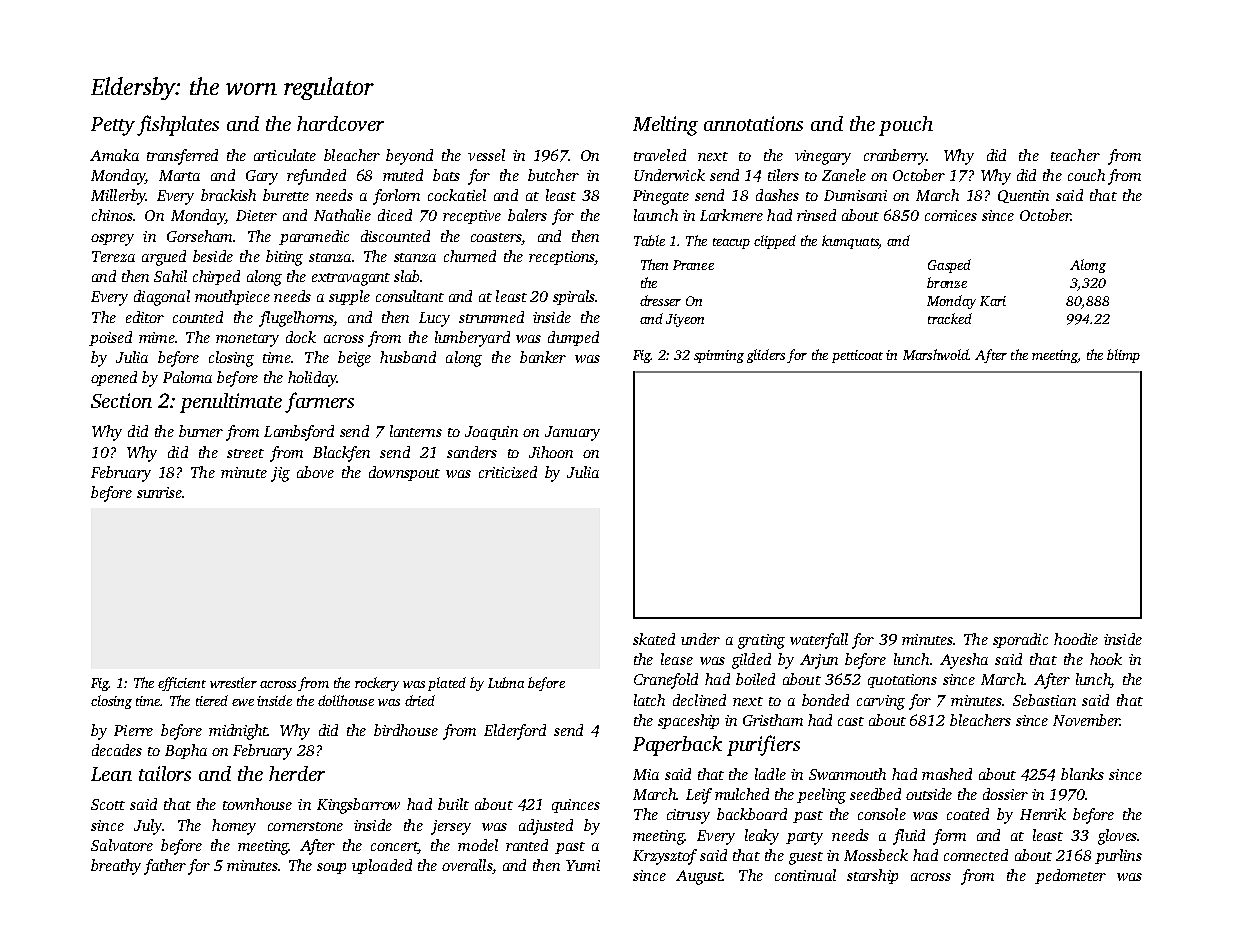  What do you see at coordinates (331, 868) in the screenshot?
I see `soup` at bounding box center [331, 868].
